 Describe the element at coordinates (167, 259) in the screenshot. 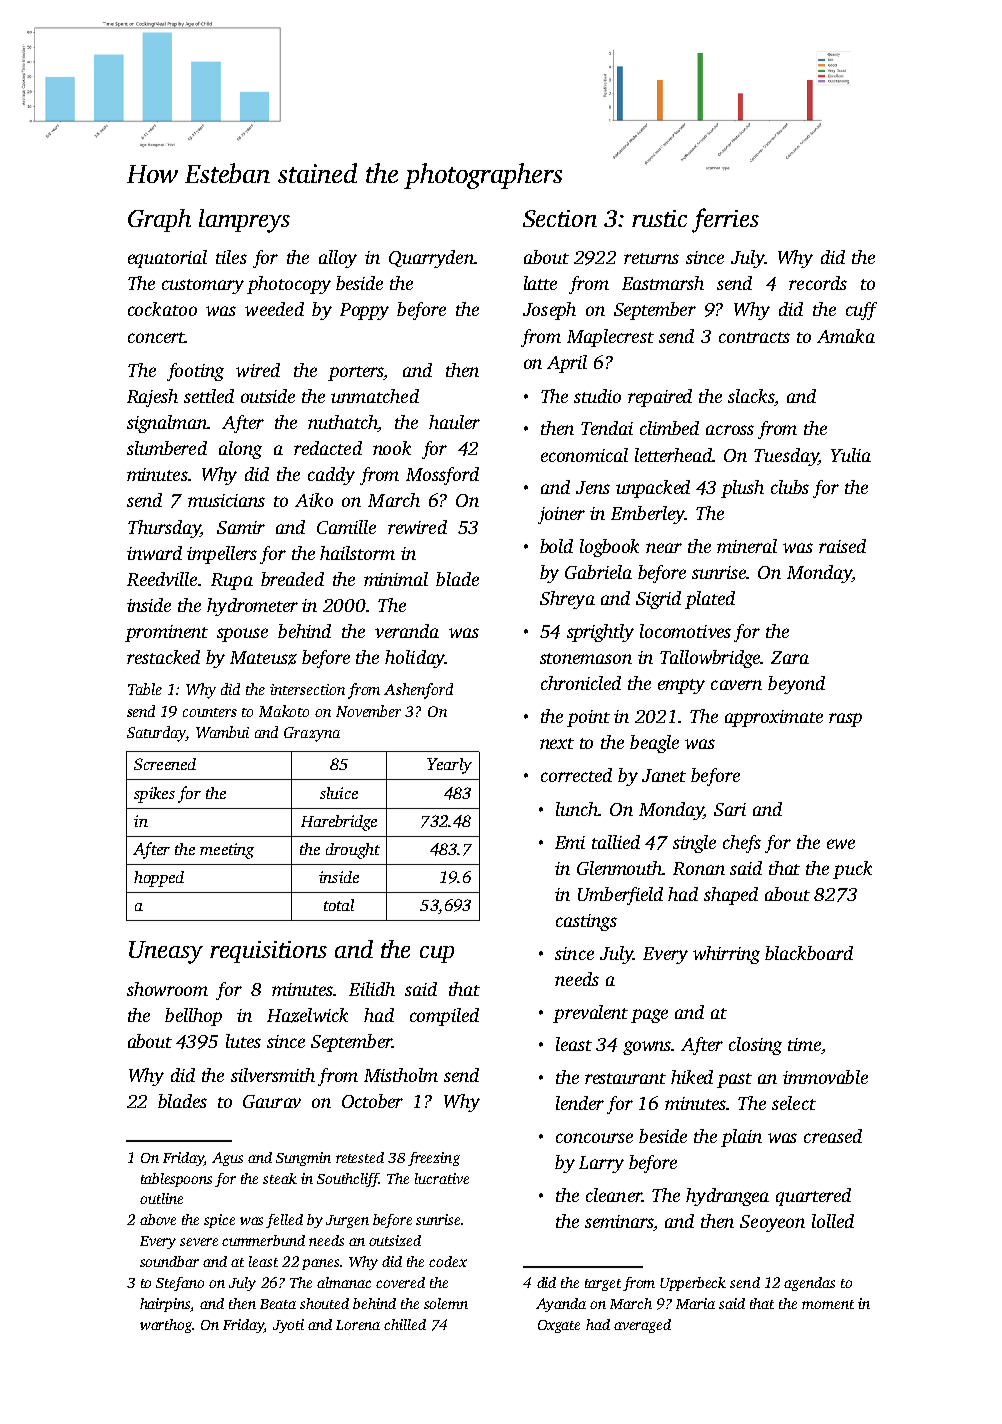

I see `equatorial` at that location.
